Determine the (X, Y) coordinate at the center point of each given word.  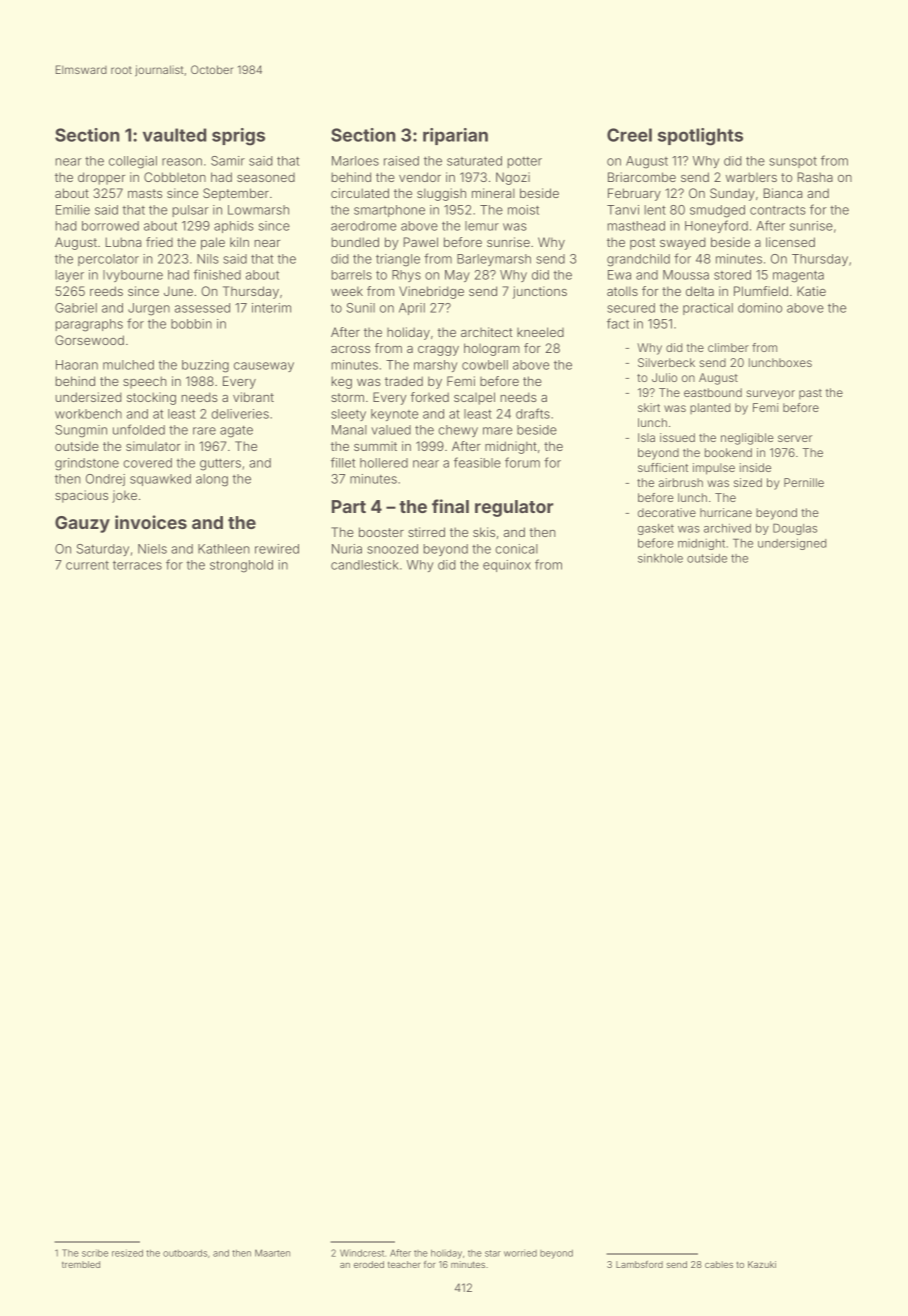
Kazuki (762, 1264)
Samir (228, 161)
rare (204, 431)
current (87, 565)
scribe (95, 1253)
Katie (811, 291)
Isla (646, 437)
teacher (404, 1264)
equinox (507, 566)
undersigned (792, 544)
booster (381, 532)
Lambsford (639, 1264)
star (493, 1253)
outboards (185, 1253)
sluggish (441, 194)
